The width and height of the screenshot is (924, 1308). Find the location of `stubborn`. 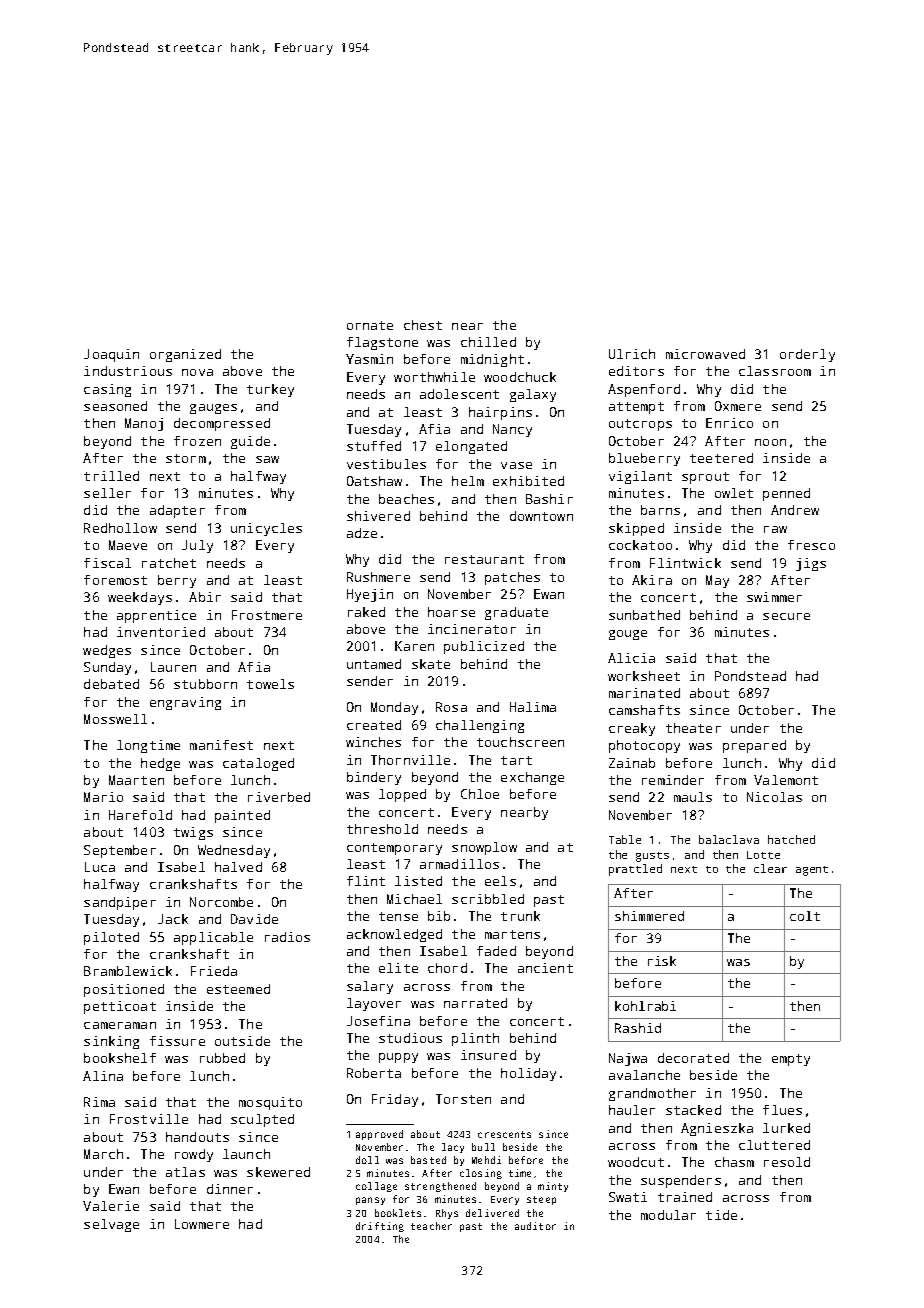

stubborn is located at coordinates (205, 684).
